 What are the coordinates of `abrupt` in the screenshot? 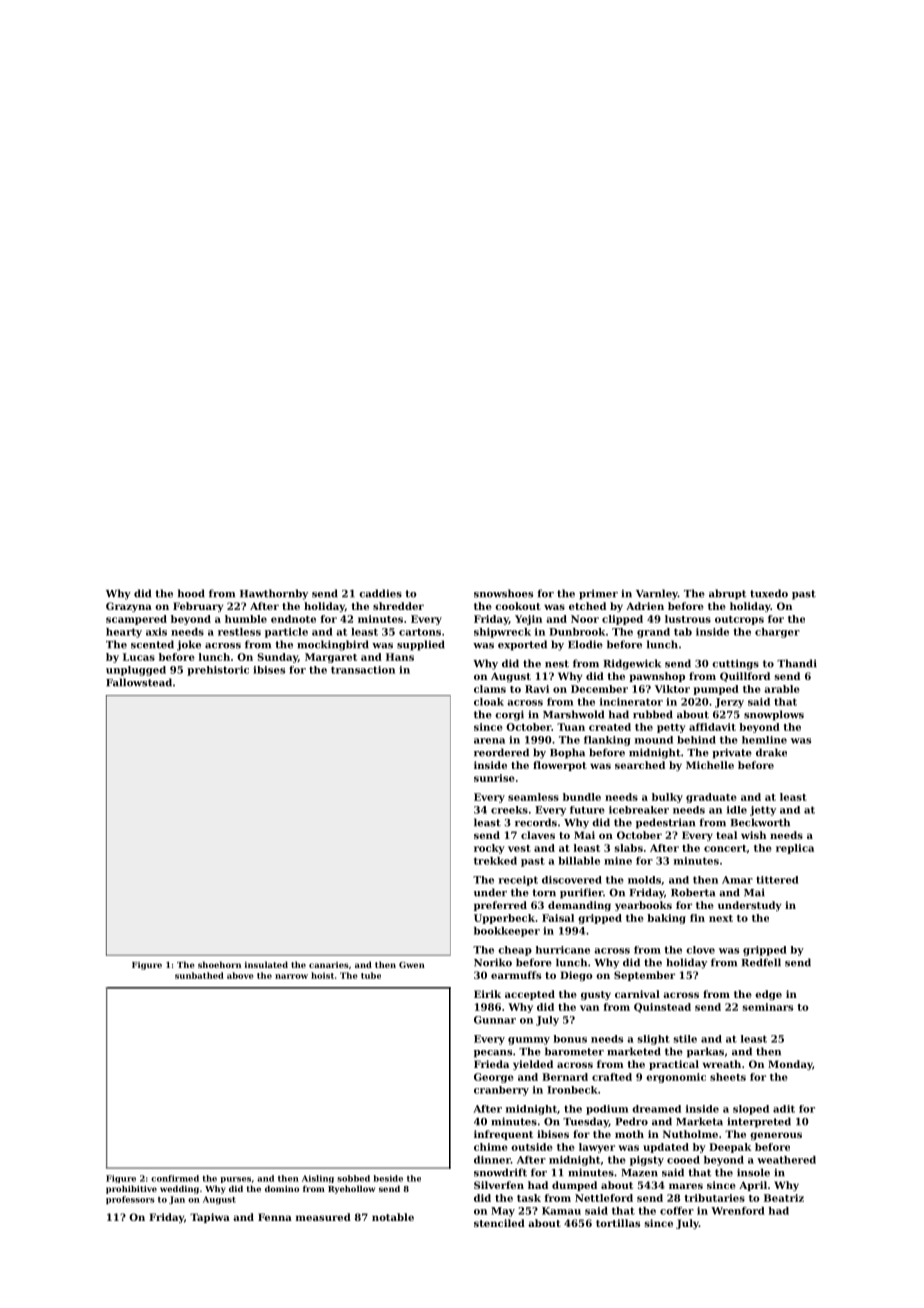 It's located at (727, 594).
